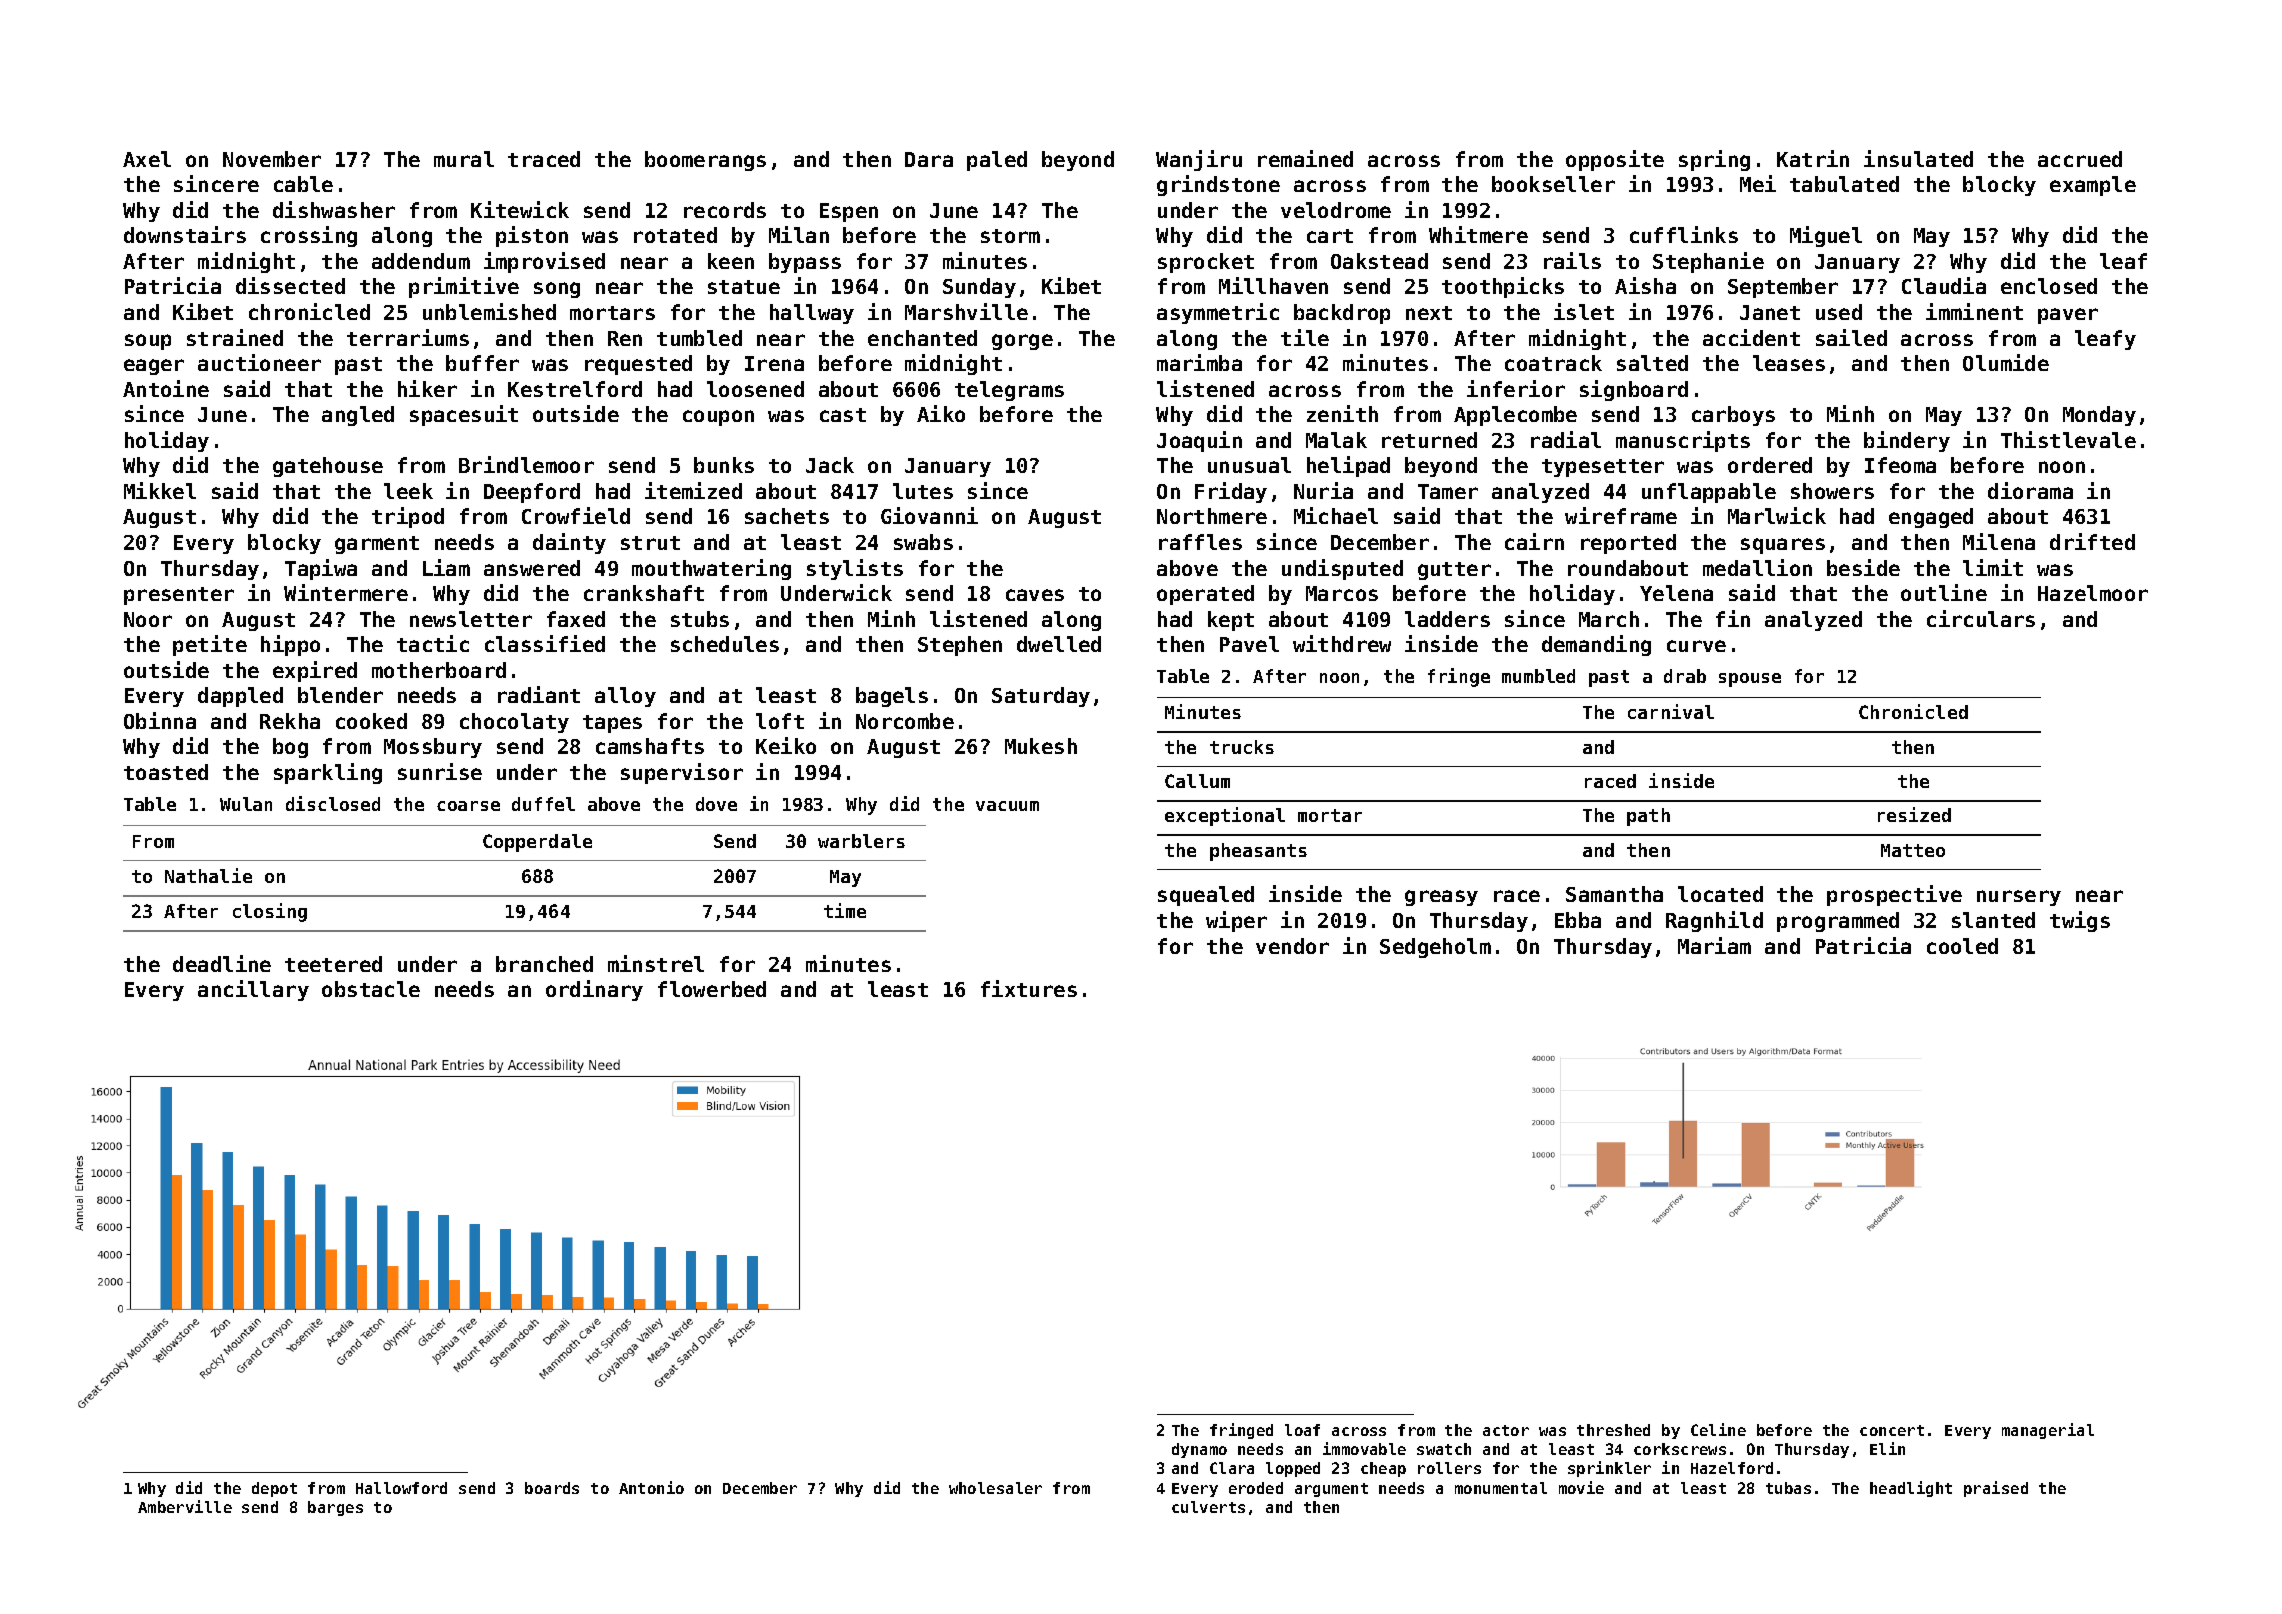  Describe the element at coordinates (253, 990) in the image. I see `ancillary` at that location.
